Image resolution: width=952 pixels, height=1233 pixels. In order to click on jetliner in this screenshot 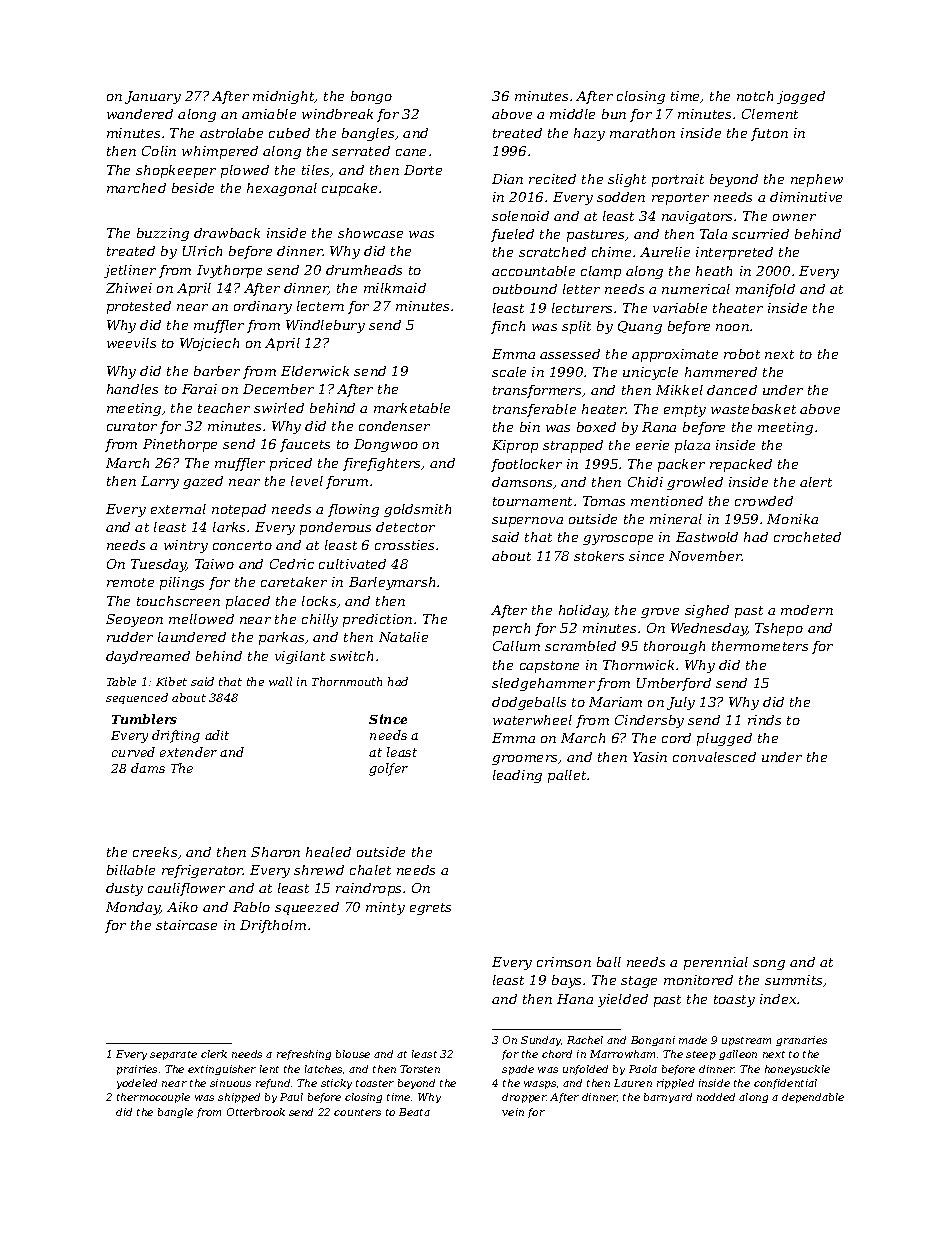, I will do `click(130, 271)`.
